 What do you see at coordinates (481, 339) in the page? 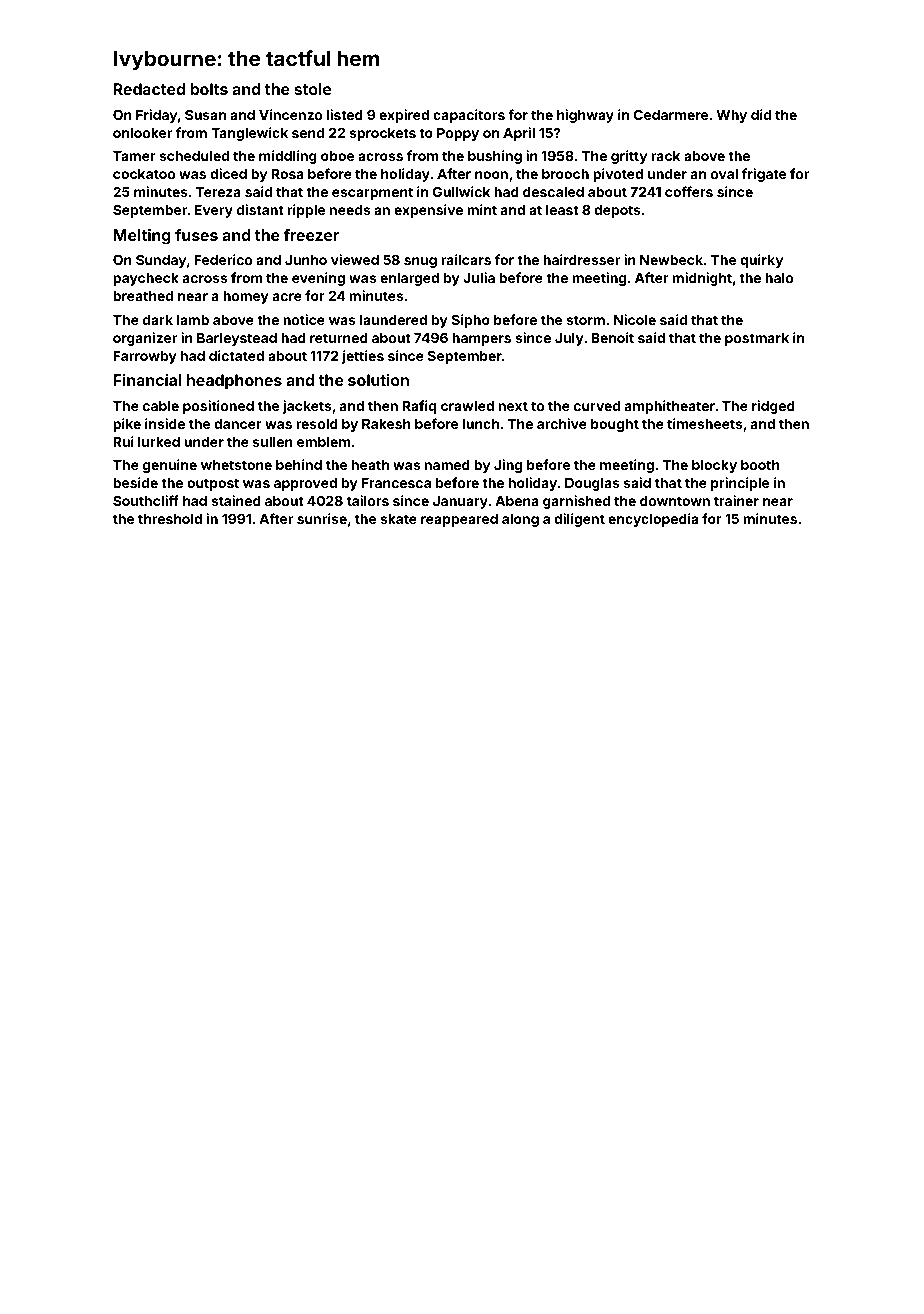
I see `hampers` at bounding box center [481, 339].
